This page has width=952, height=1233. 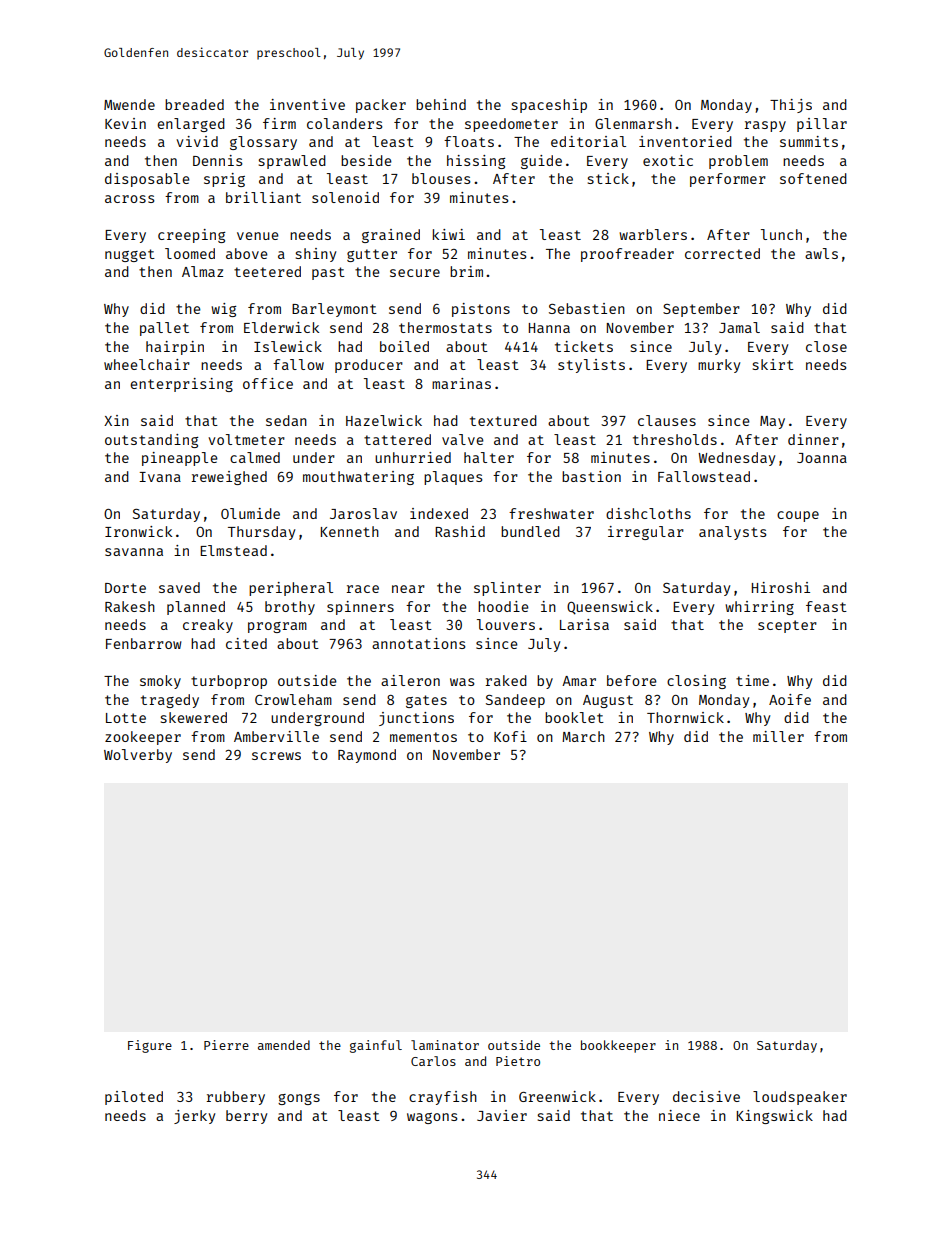 What do you see at coordinates (773, 364) in the page?
I see `skirt` at bounding box center [773, 364].
